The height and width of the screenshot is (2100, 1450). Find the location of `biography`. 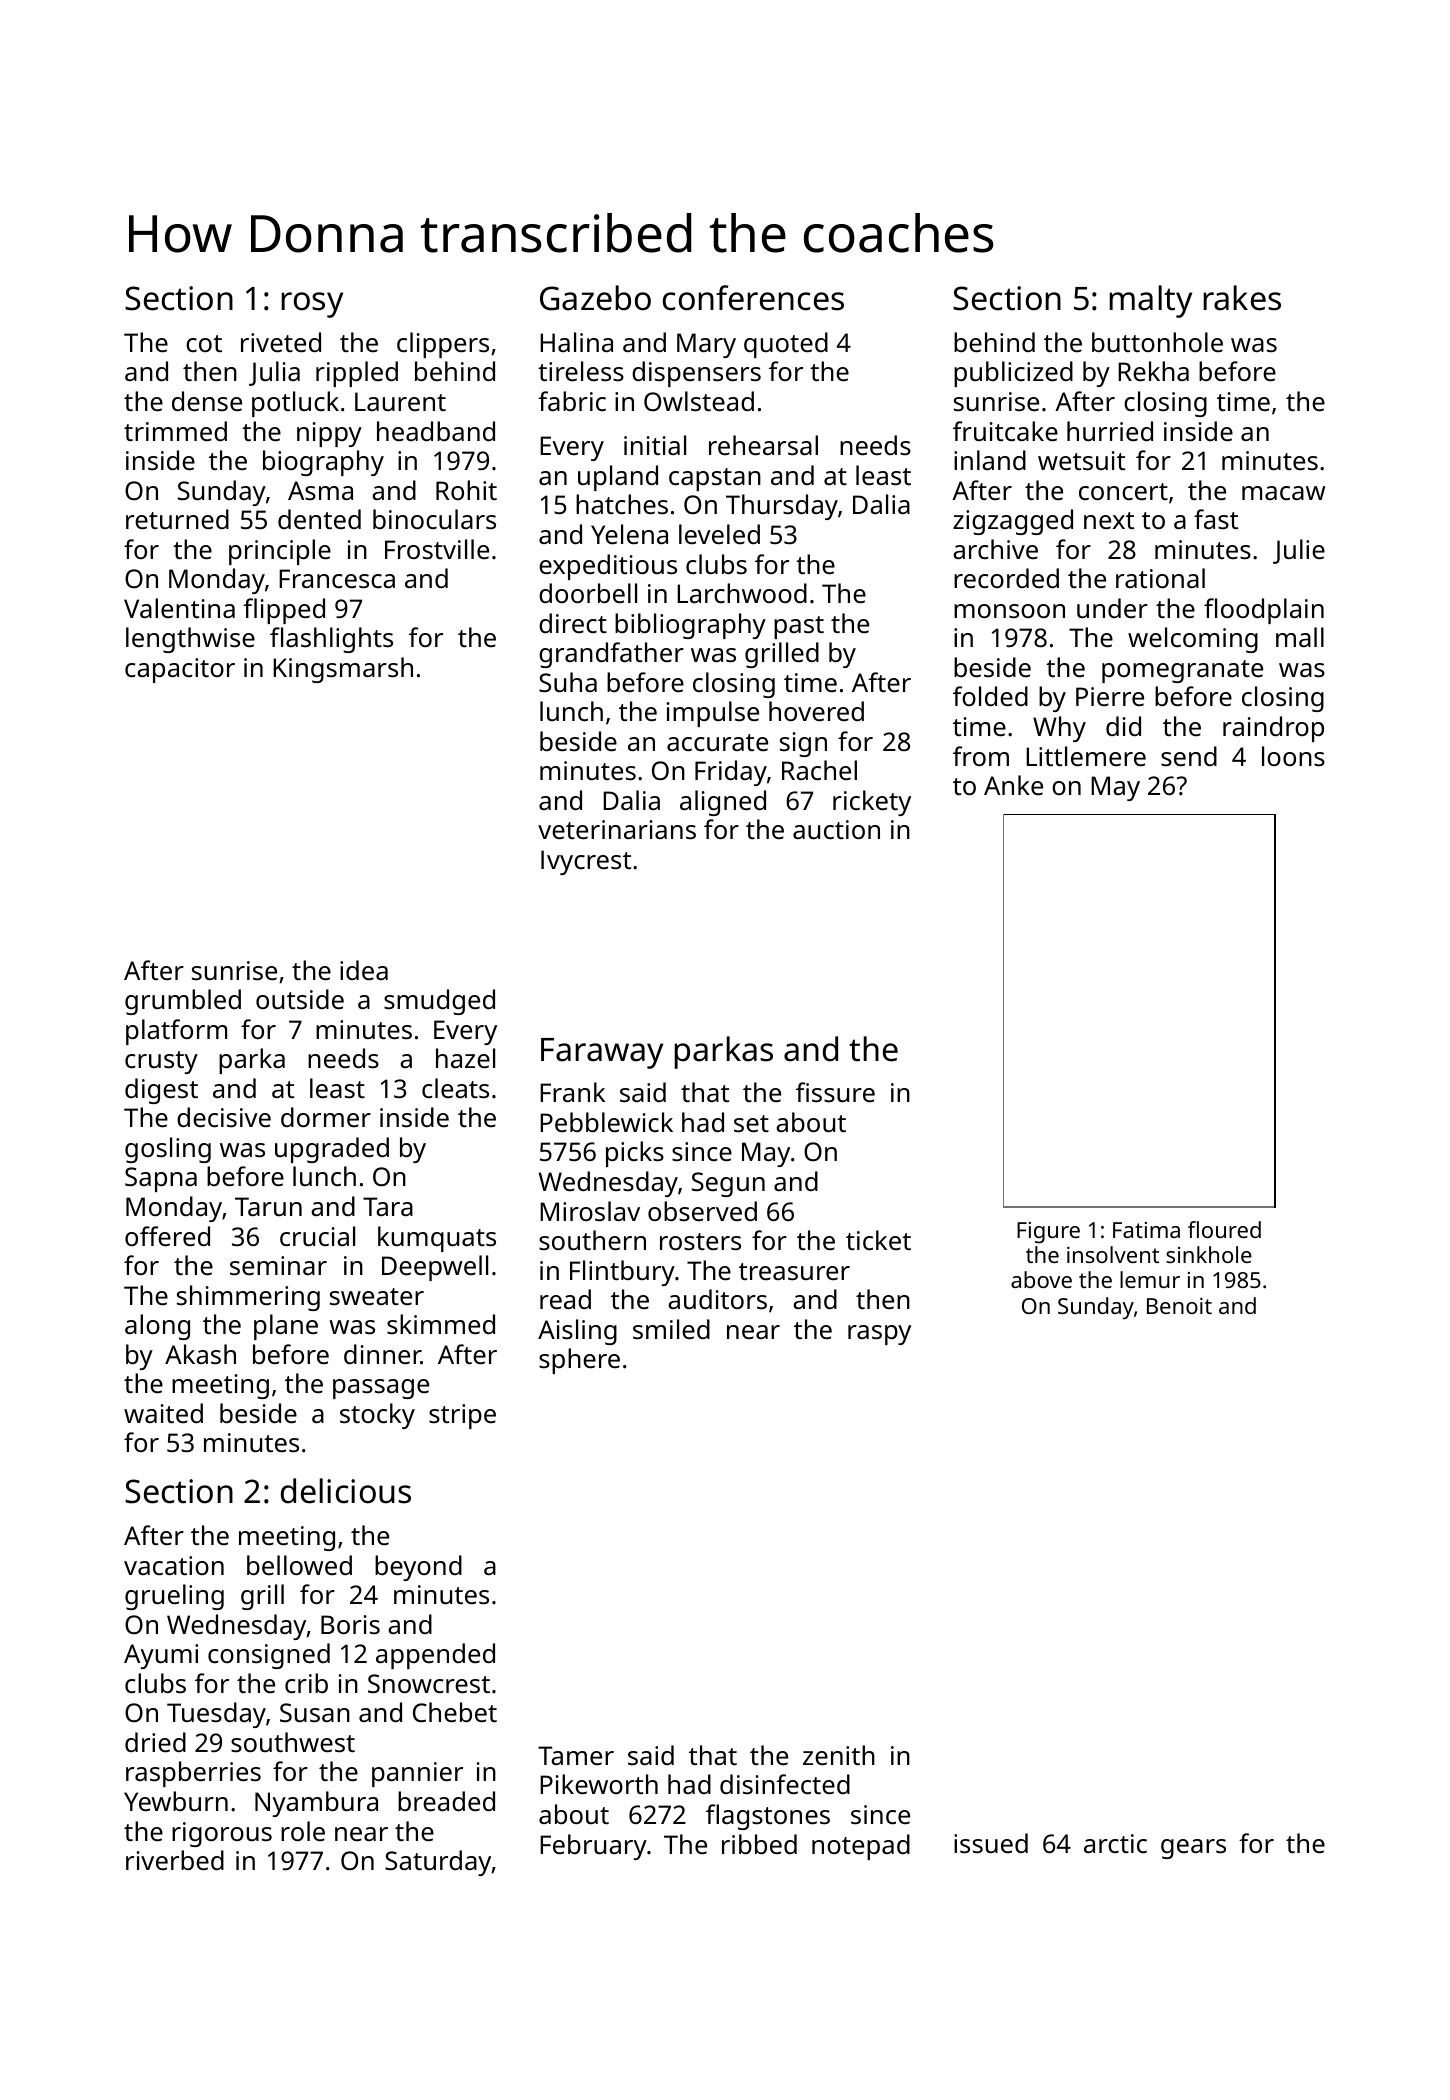

biography is located at coordinates (323, 463).
